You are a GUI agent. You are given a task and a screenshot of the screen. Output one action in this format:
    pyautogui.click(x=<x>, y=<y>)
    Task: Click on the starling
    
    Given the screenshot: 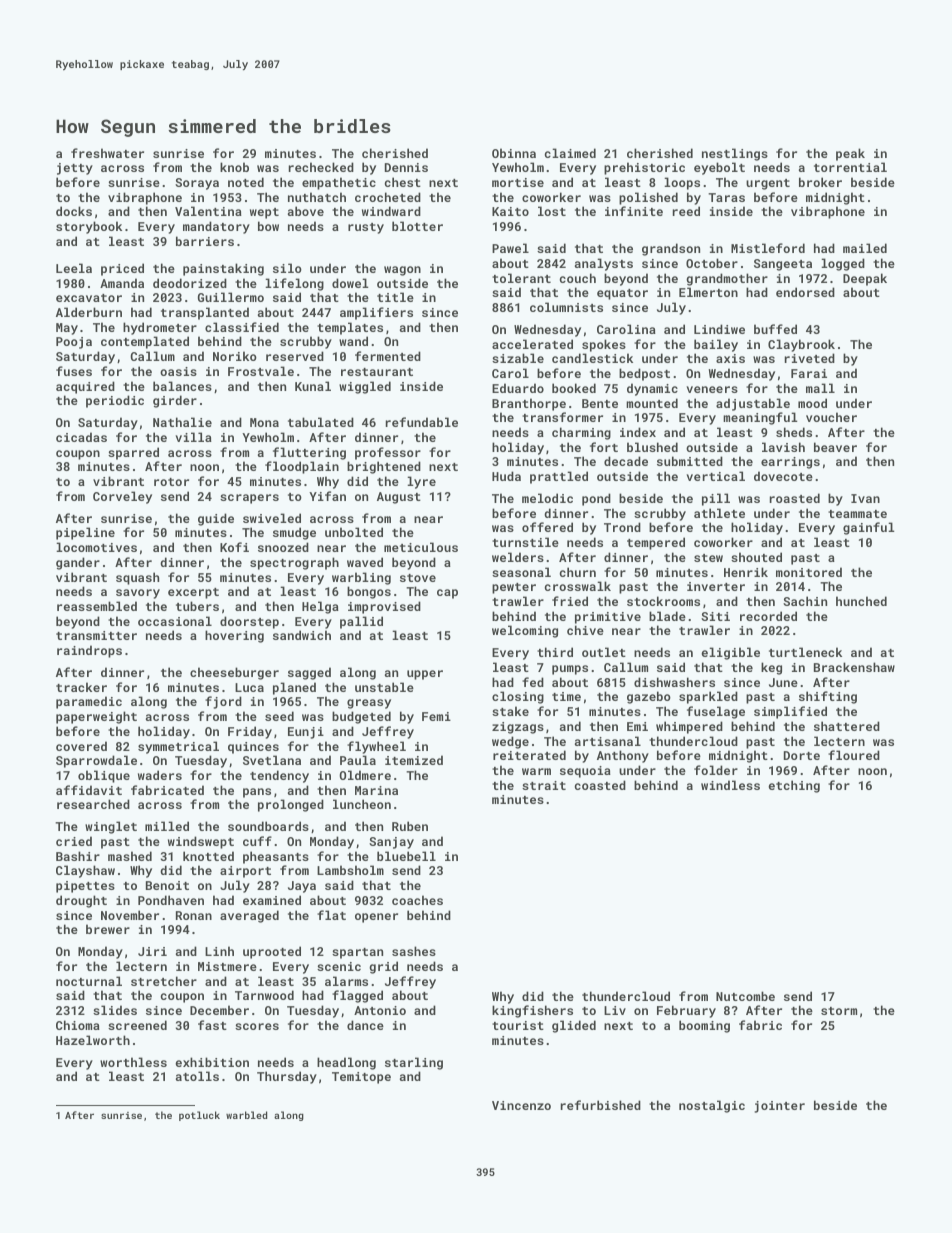 What is the action you would take?
    pyautogui.click(x=414, y=1063)
